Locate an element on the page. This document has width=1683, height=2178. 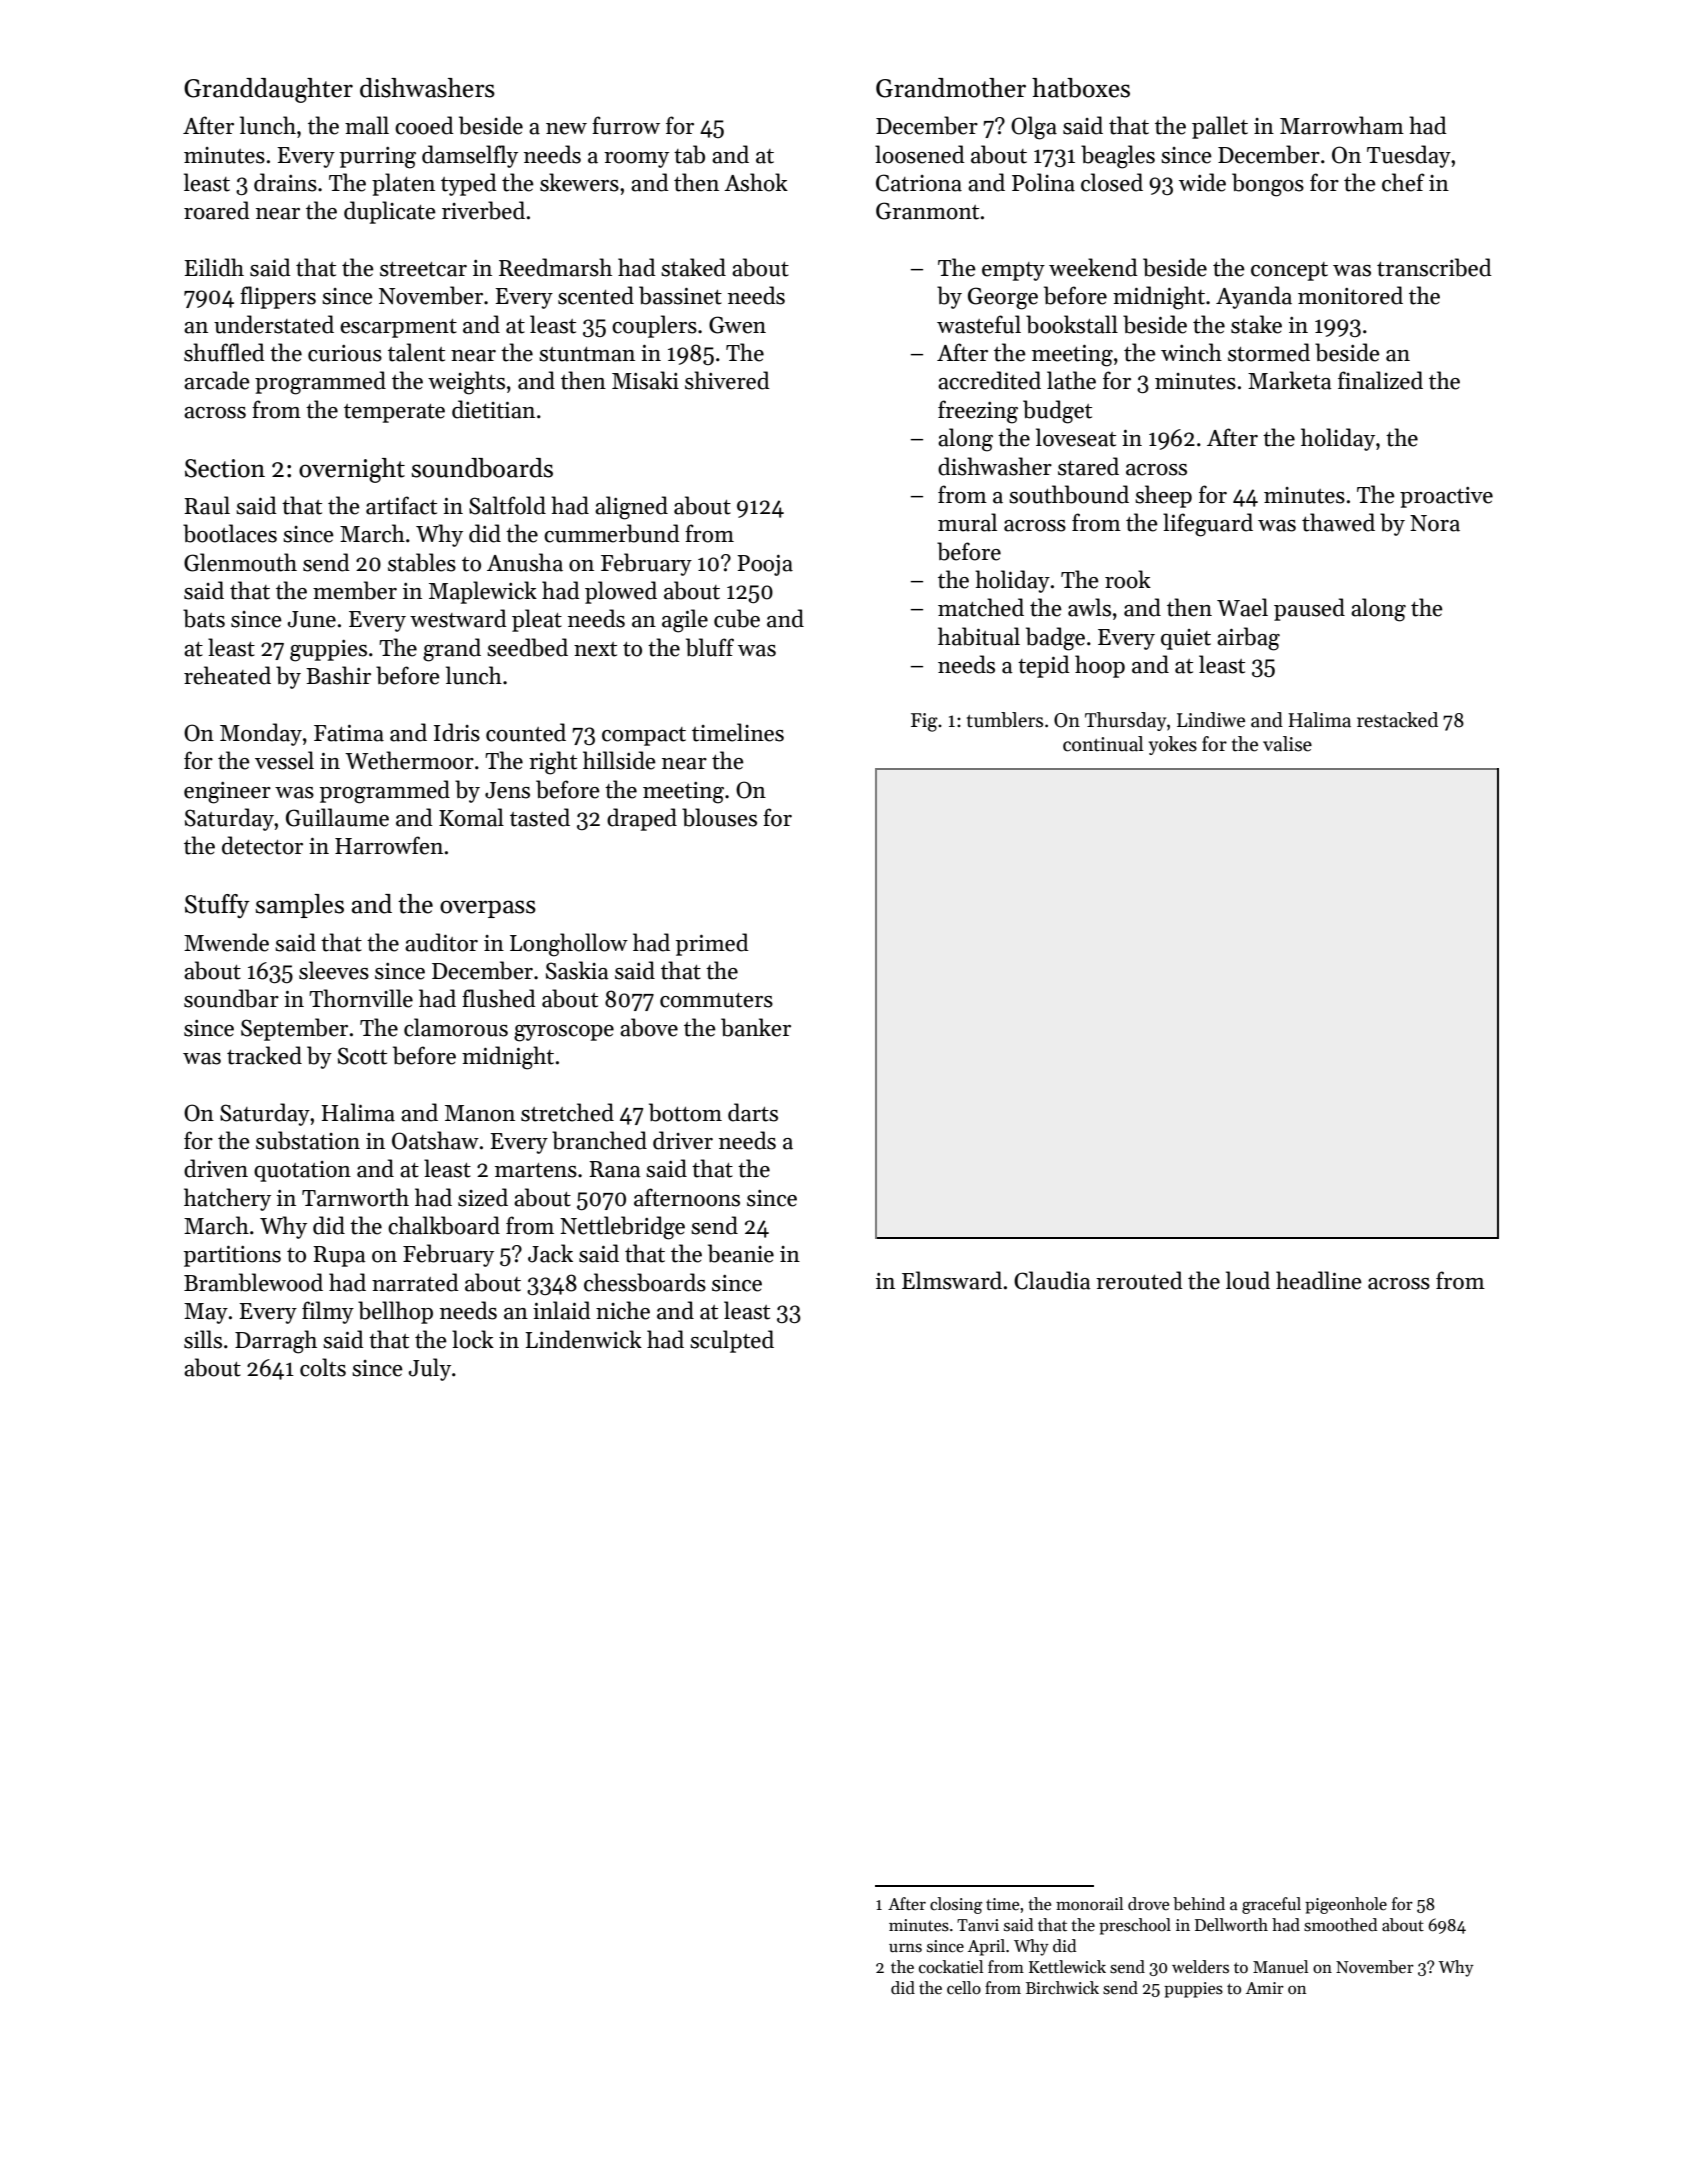
Scott is located at coordinates (362, 1056).
